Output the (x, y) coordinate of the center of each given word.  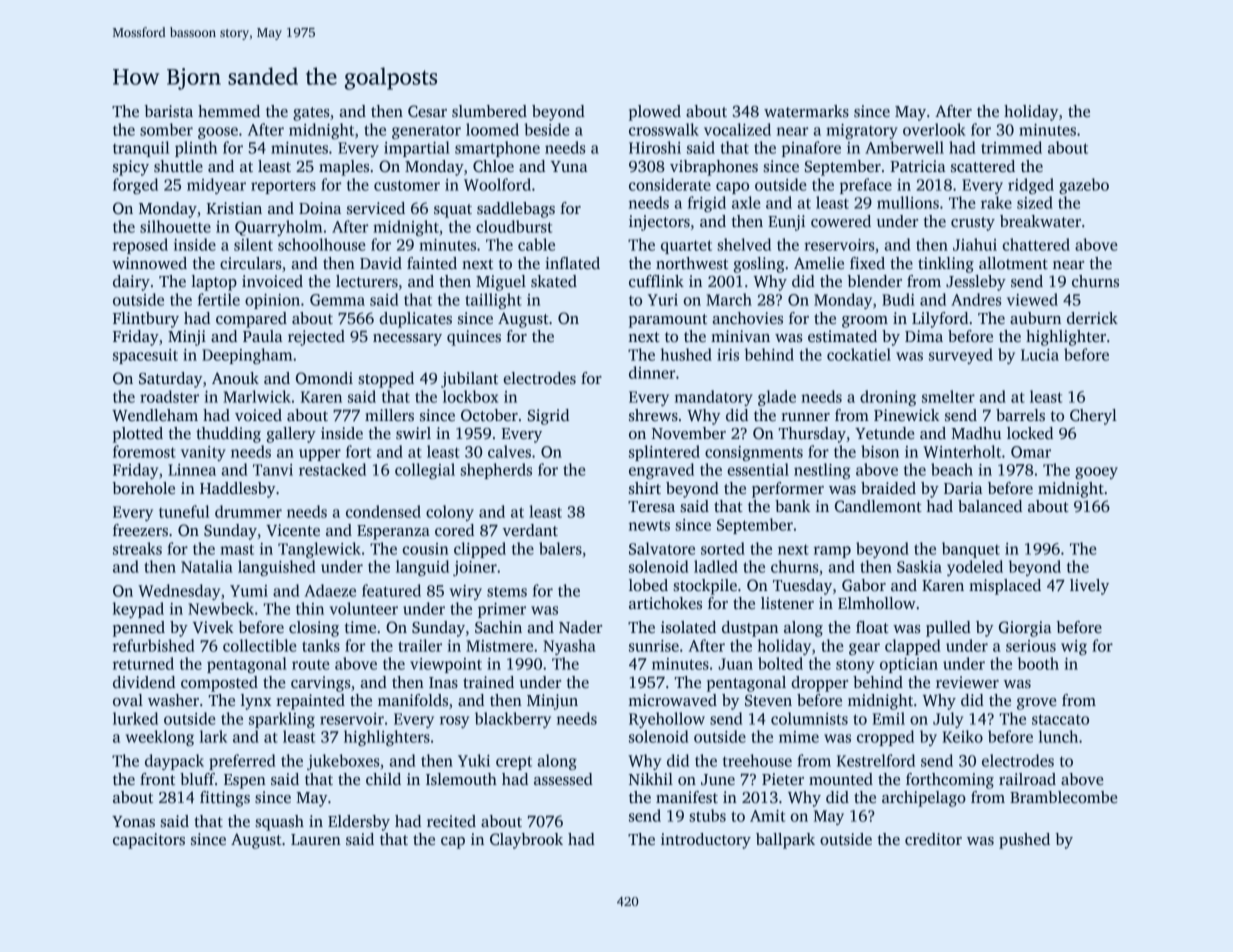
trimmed (1011, 147)
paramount (668, 321)
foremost (144, 451)
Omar (1031, 452)
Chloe (493, 166)
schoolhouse (322, 244)
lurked (135, 718)
